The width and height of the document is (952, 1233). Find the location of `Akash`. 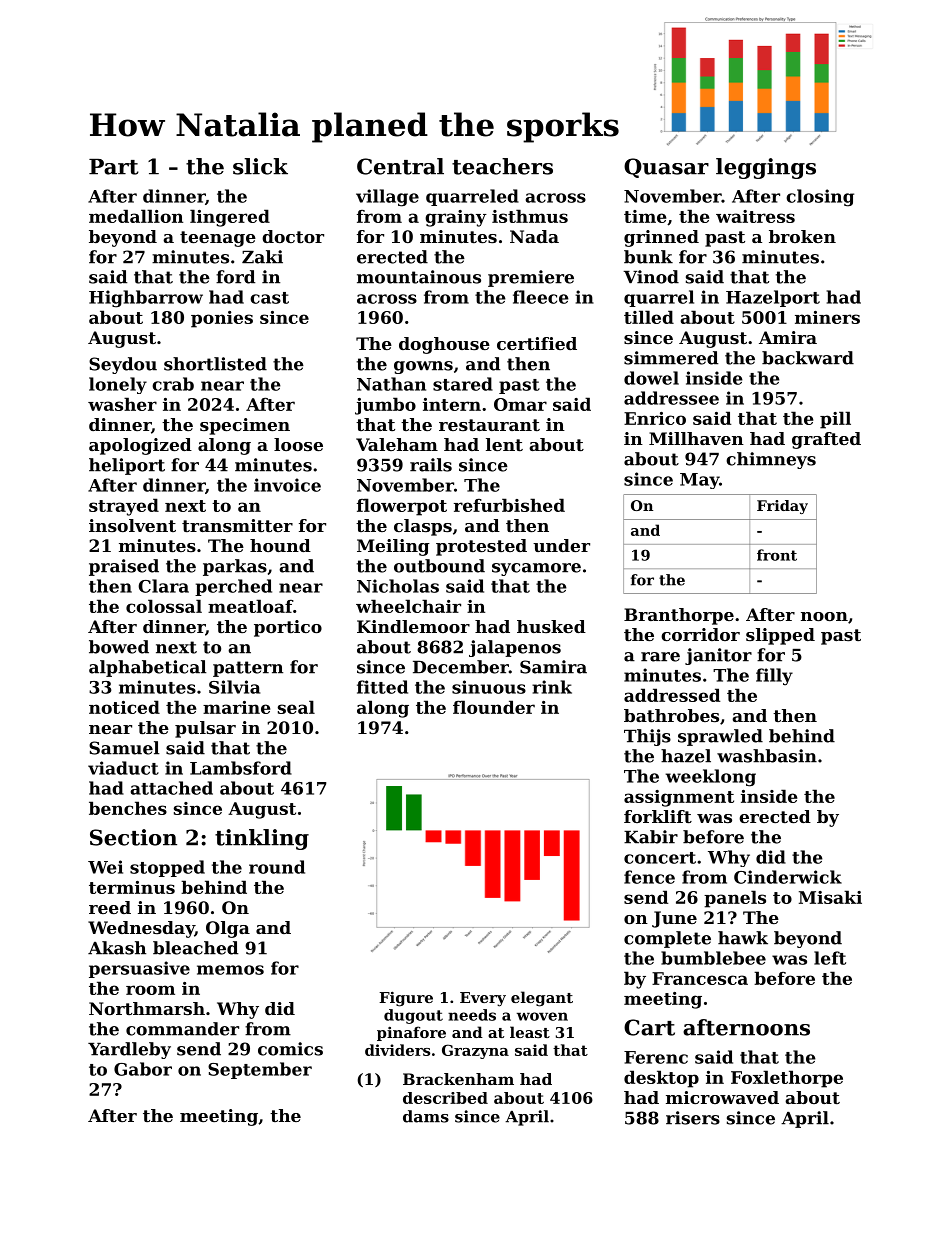

Akash is located at coordinates (117, 948).
